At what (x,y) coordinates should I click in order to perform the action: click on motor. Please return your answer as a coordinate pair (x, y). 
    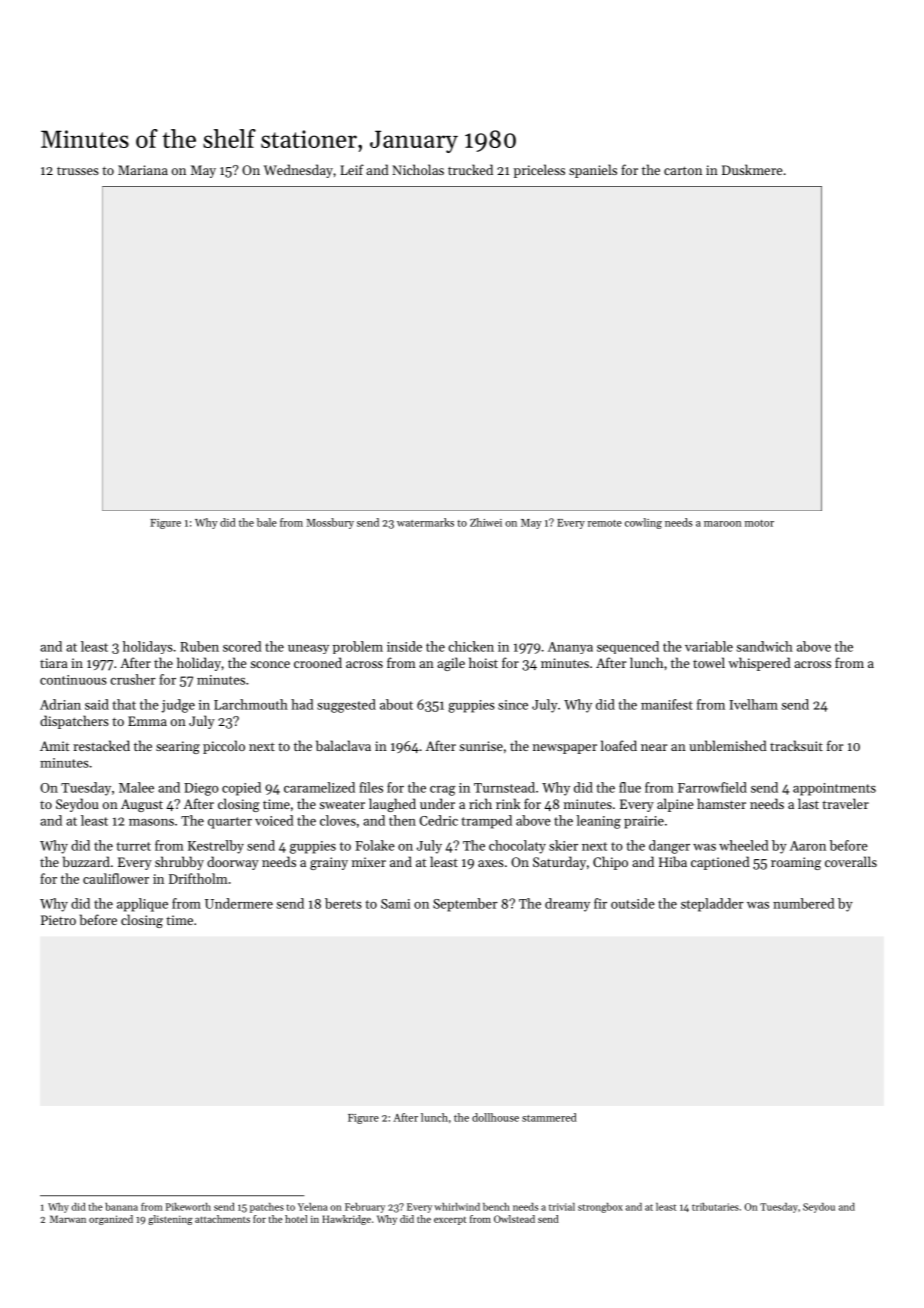
    Looking at the image, I should click on (759, 523).
